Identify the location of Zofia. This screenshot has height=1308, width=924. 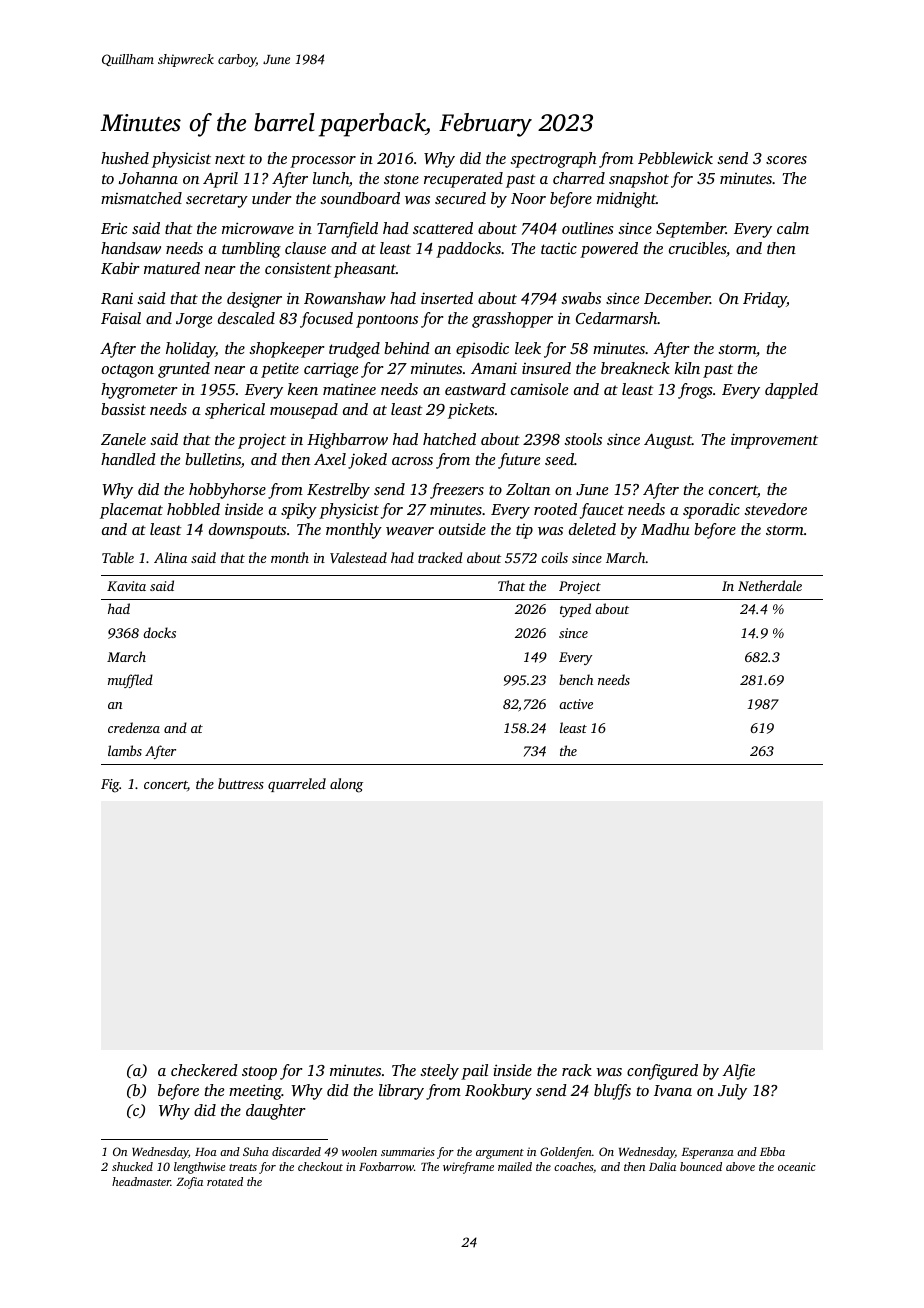
(189, 1183).
